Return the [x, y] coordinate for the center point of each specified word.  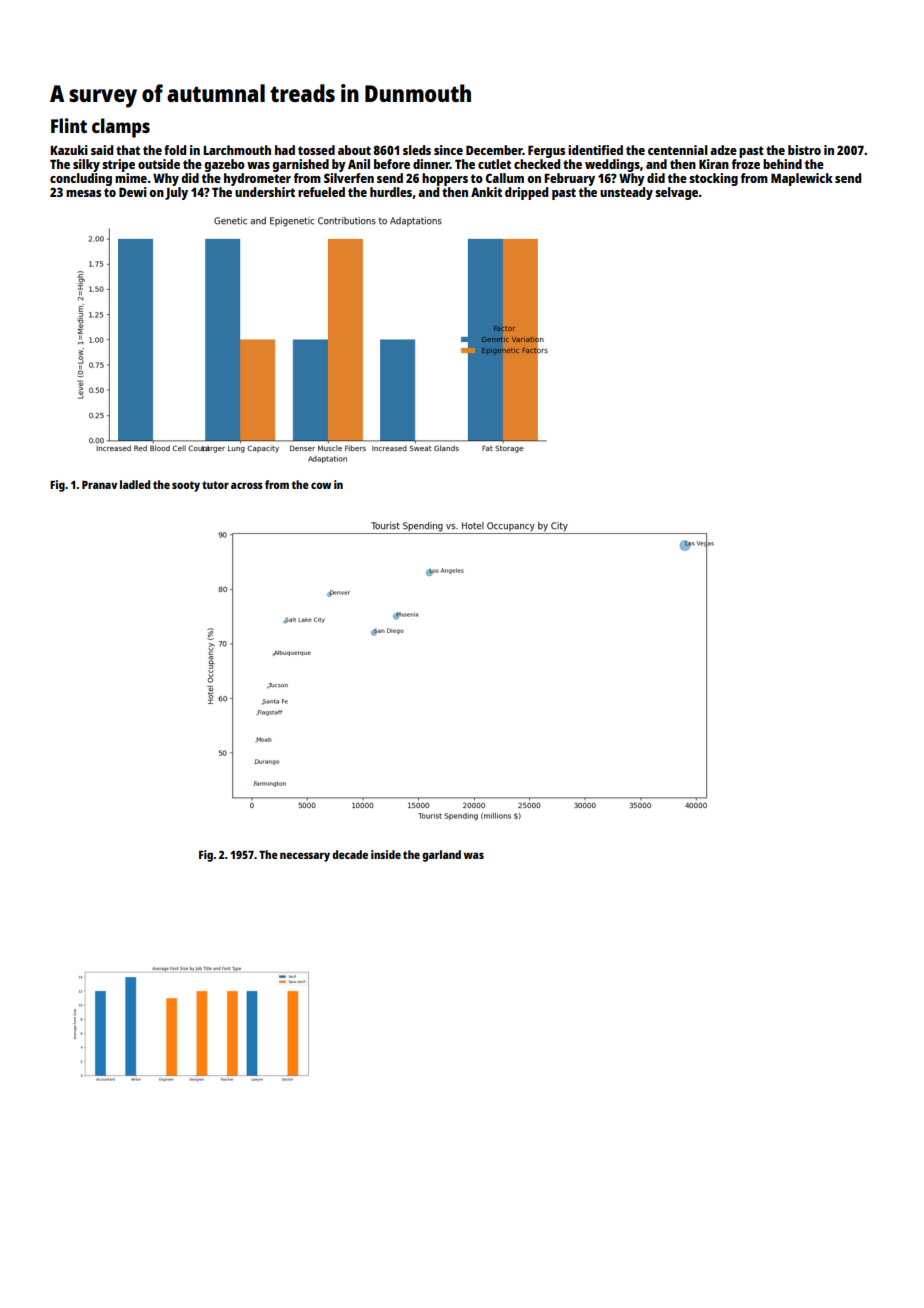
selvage [676, 193]
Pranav [99, 485]
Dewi [133, 192]
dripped [526, 193]
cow [321, 485]
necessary [305, 857]
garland [441, 856]
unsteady [626, 193]
